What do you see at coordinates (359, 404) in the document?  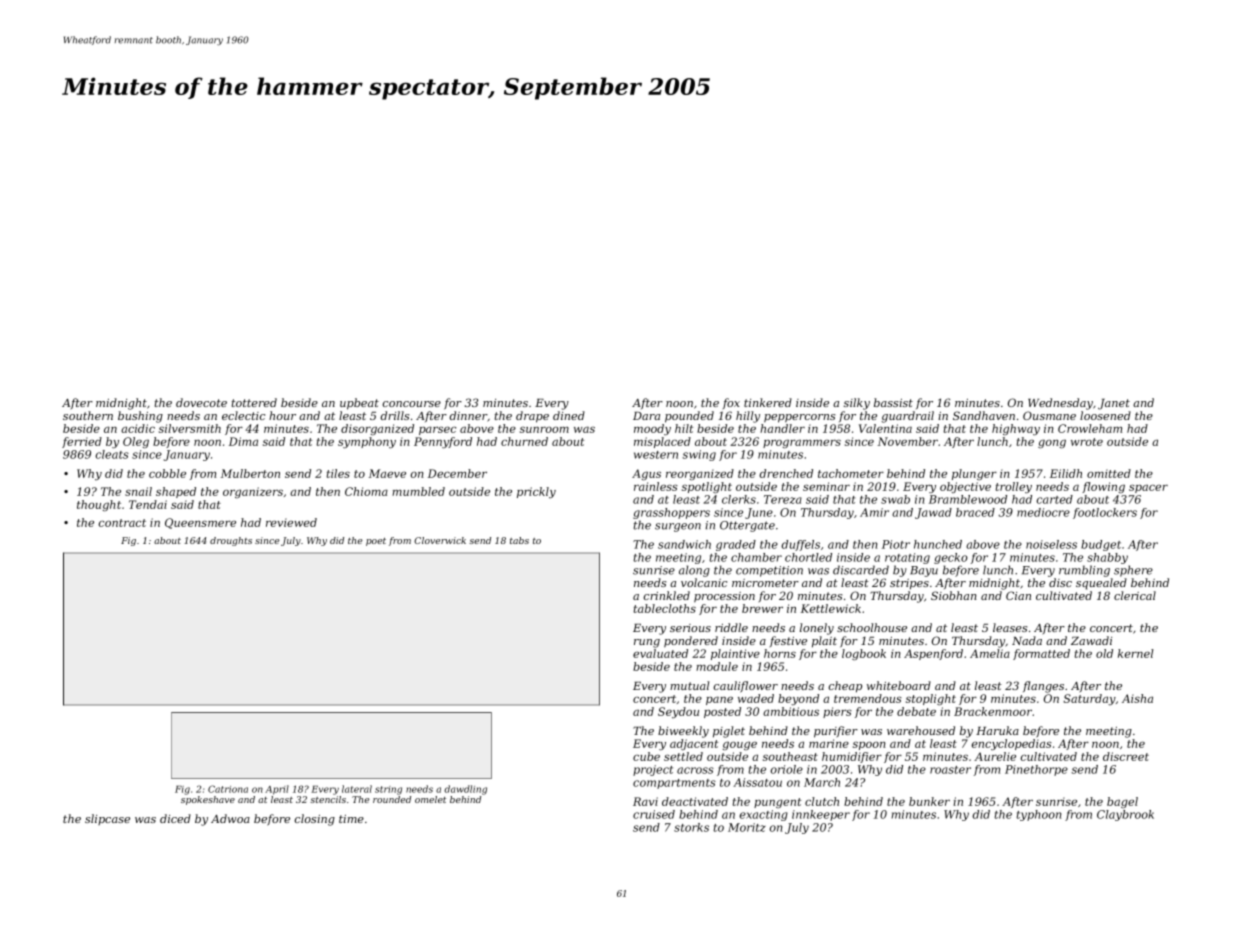 I see `upbeat` at bounding box center [359, 404].
